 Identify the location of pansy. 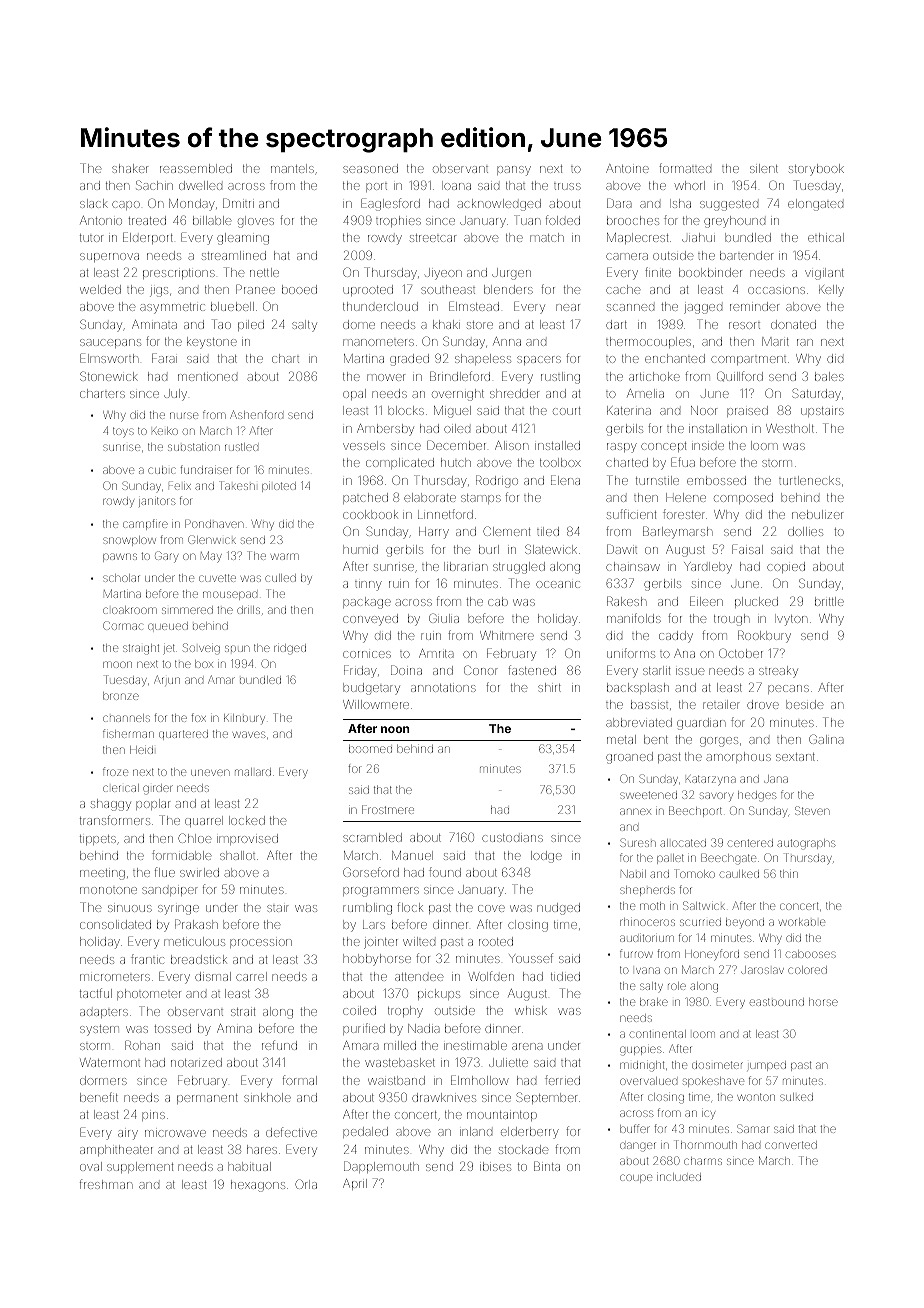
(514, 171).
